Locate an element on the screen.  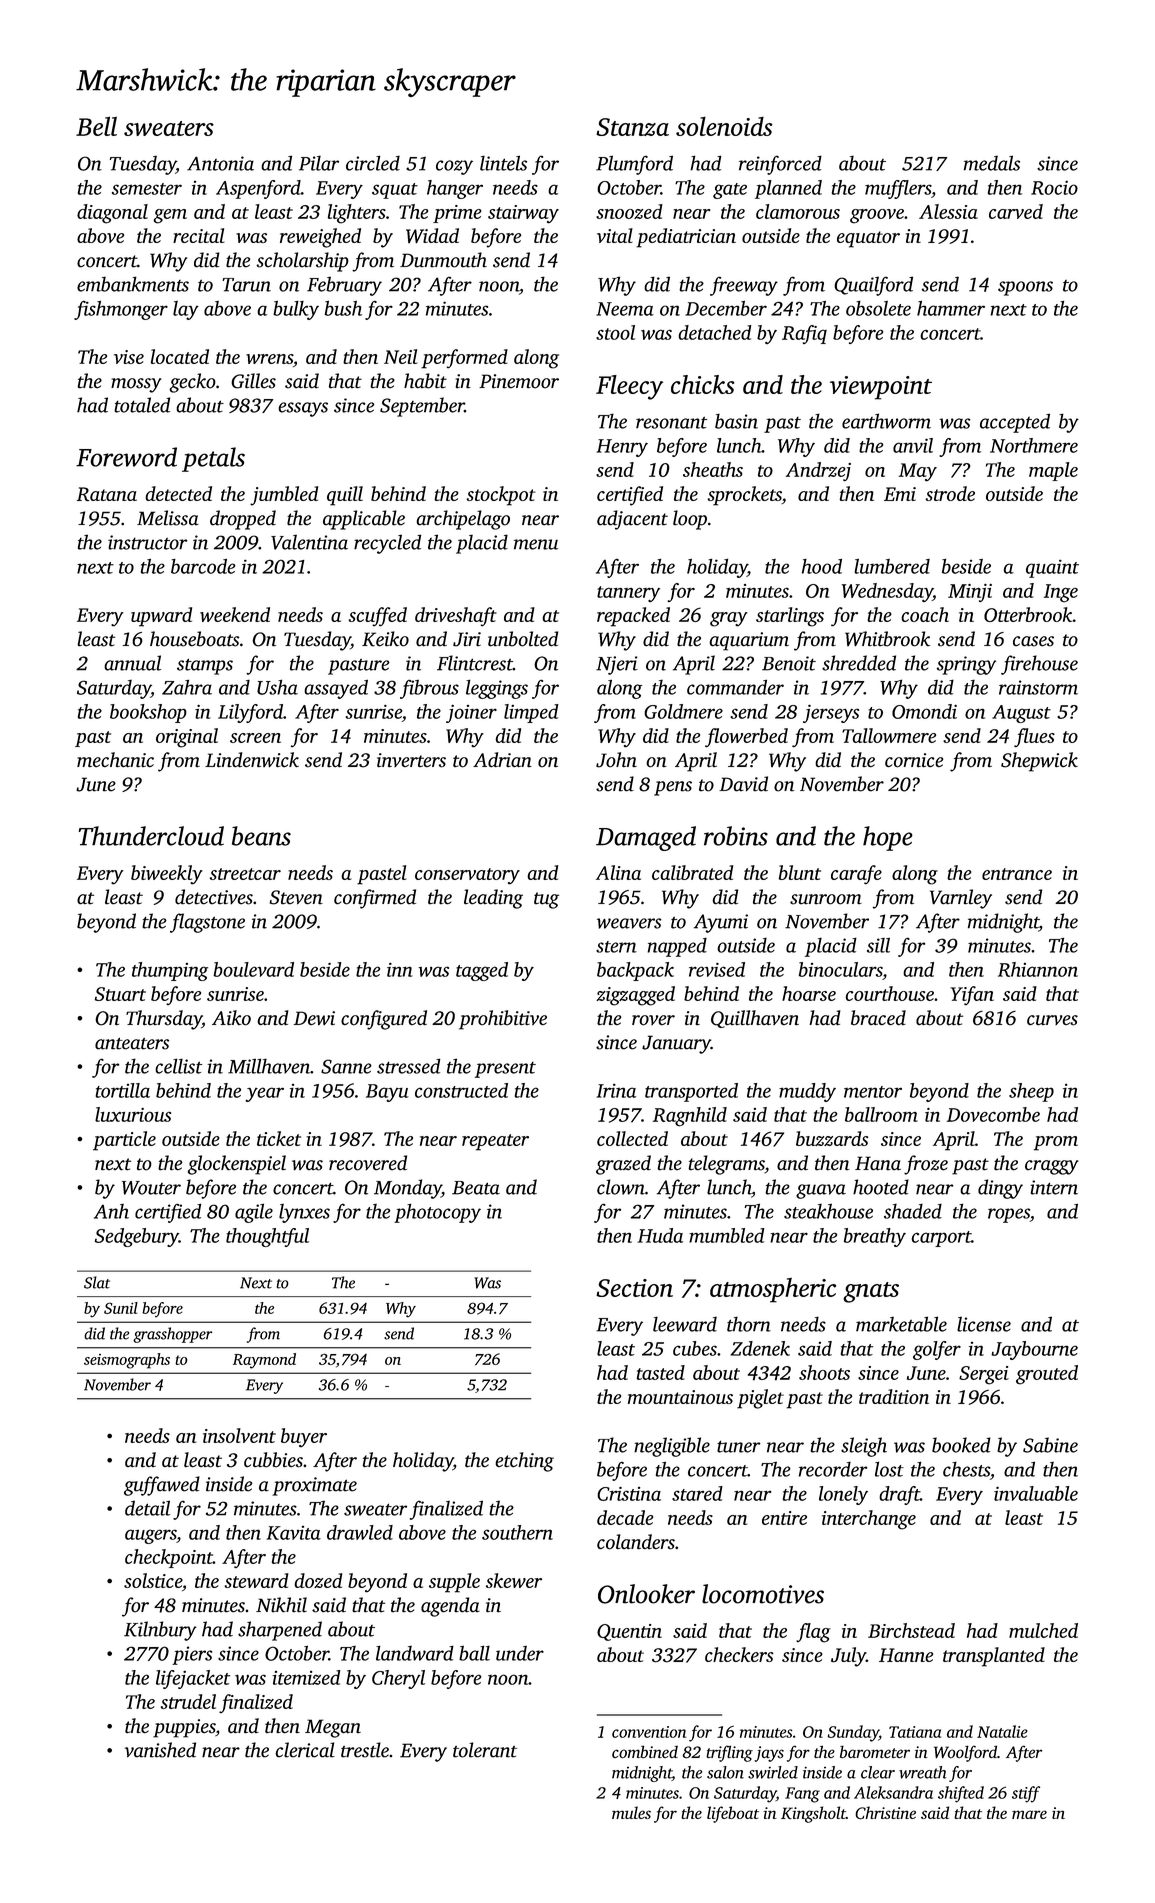
applicable is located at coordinates (364, 520).
